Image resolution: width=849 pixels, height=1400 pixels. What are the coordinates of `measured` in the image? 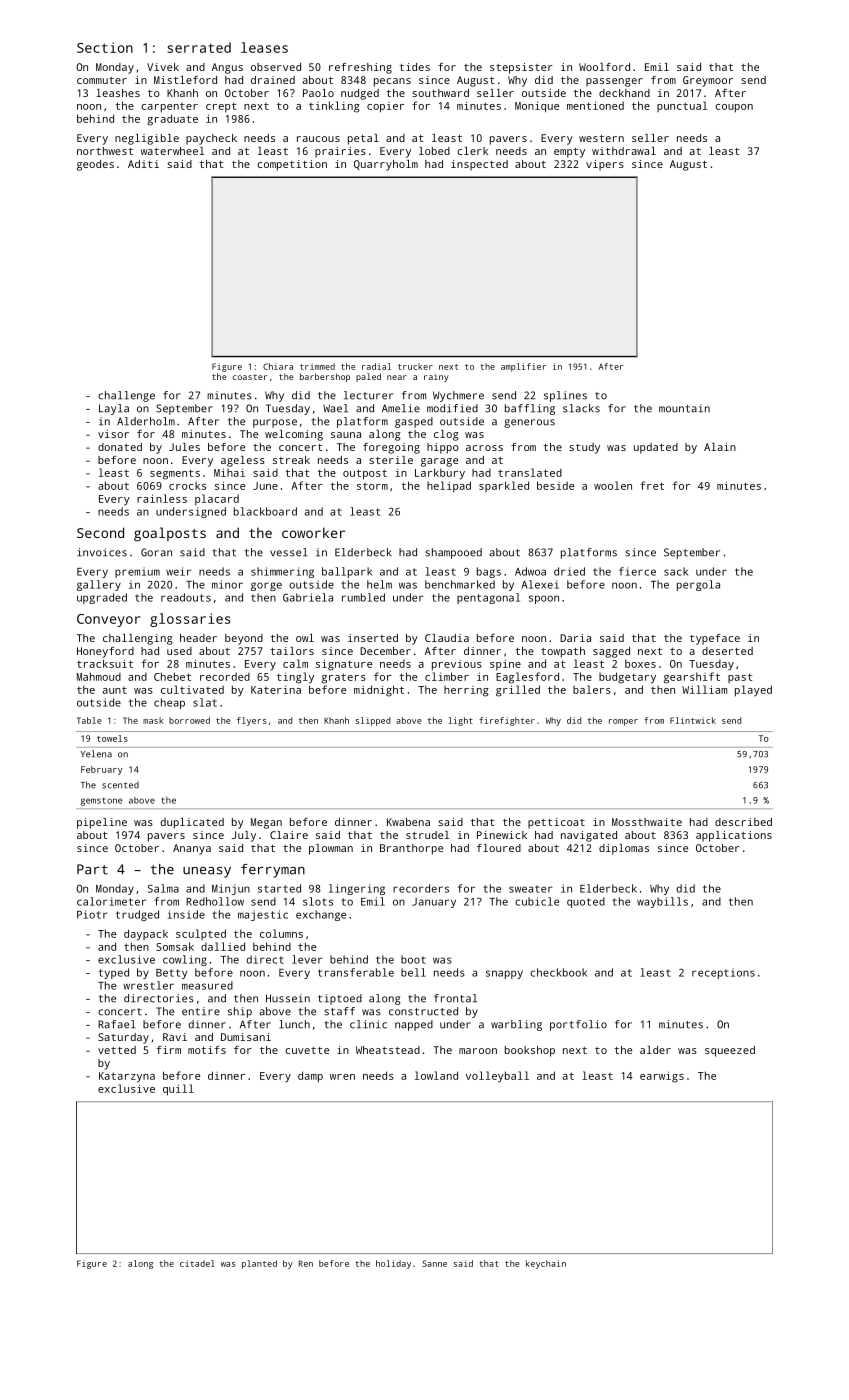 It's located at (207, 985).
